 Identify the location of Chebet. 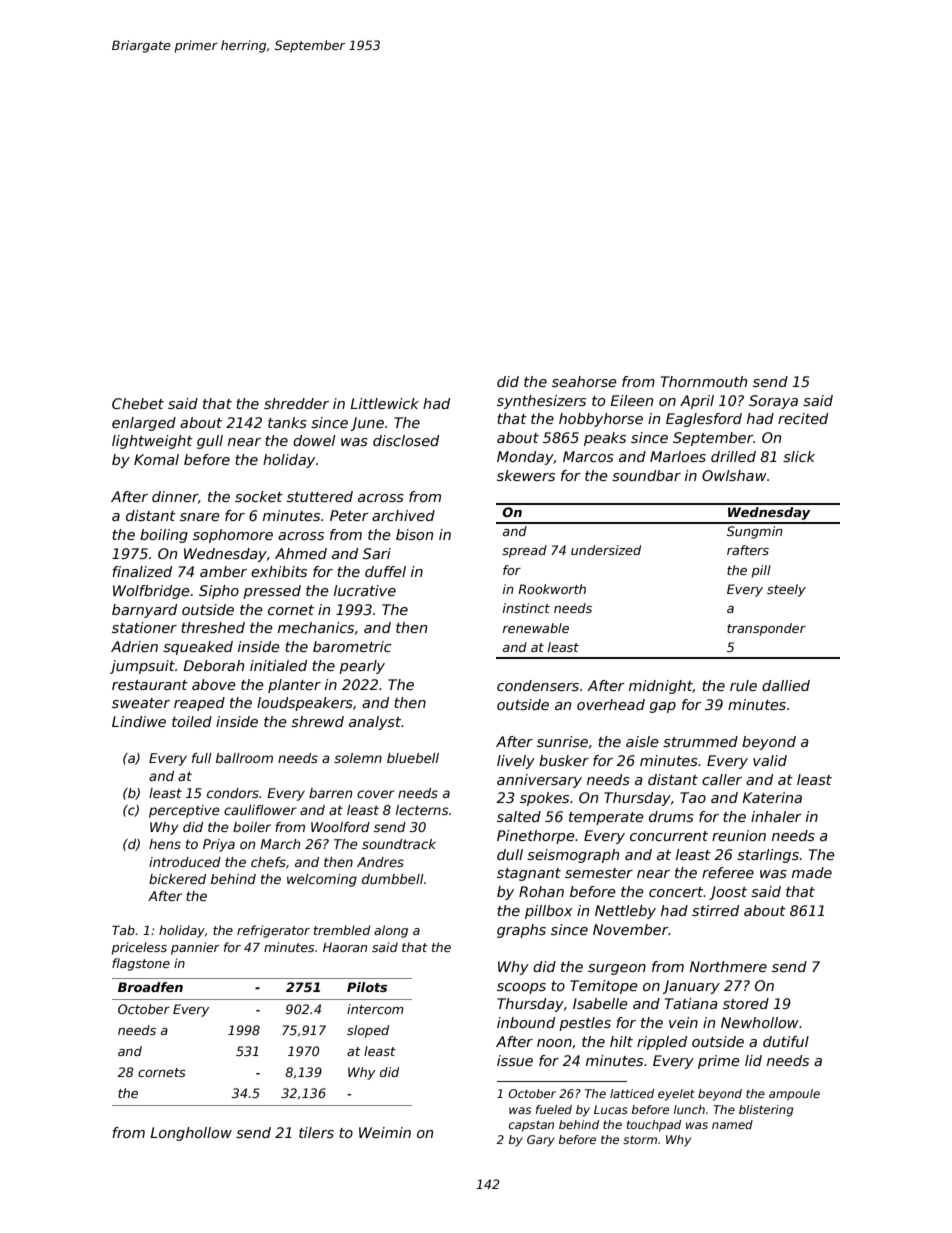
(138, 403).
